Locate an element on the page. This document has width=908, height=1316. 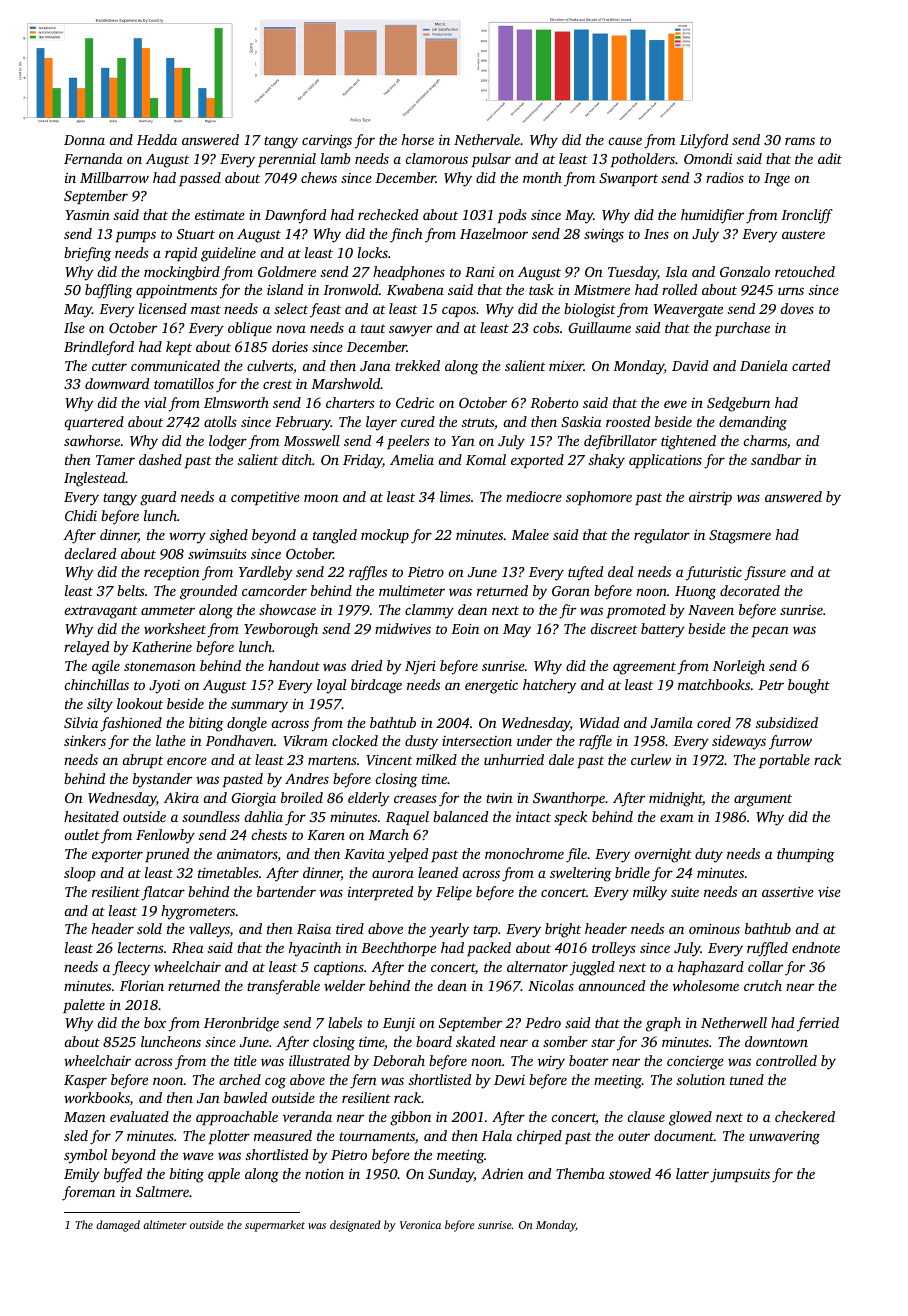
worry is located at coordinates (187, 538).
